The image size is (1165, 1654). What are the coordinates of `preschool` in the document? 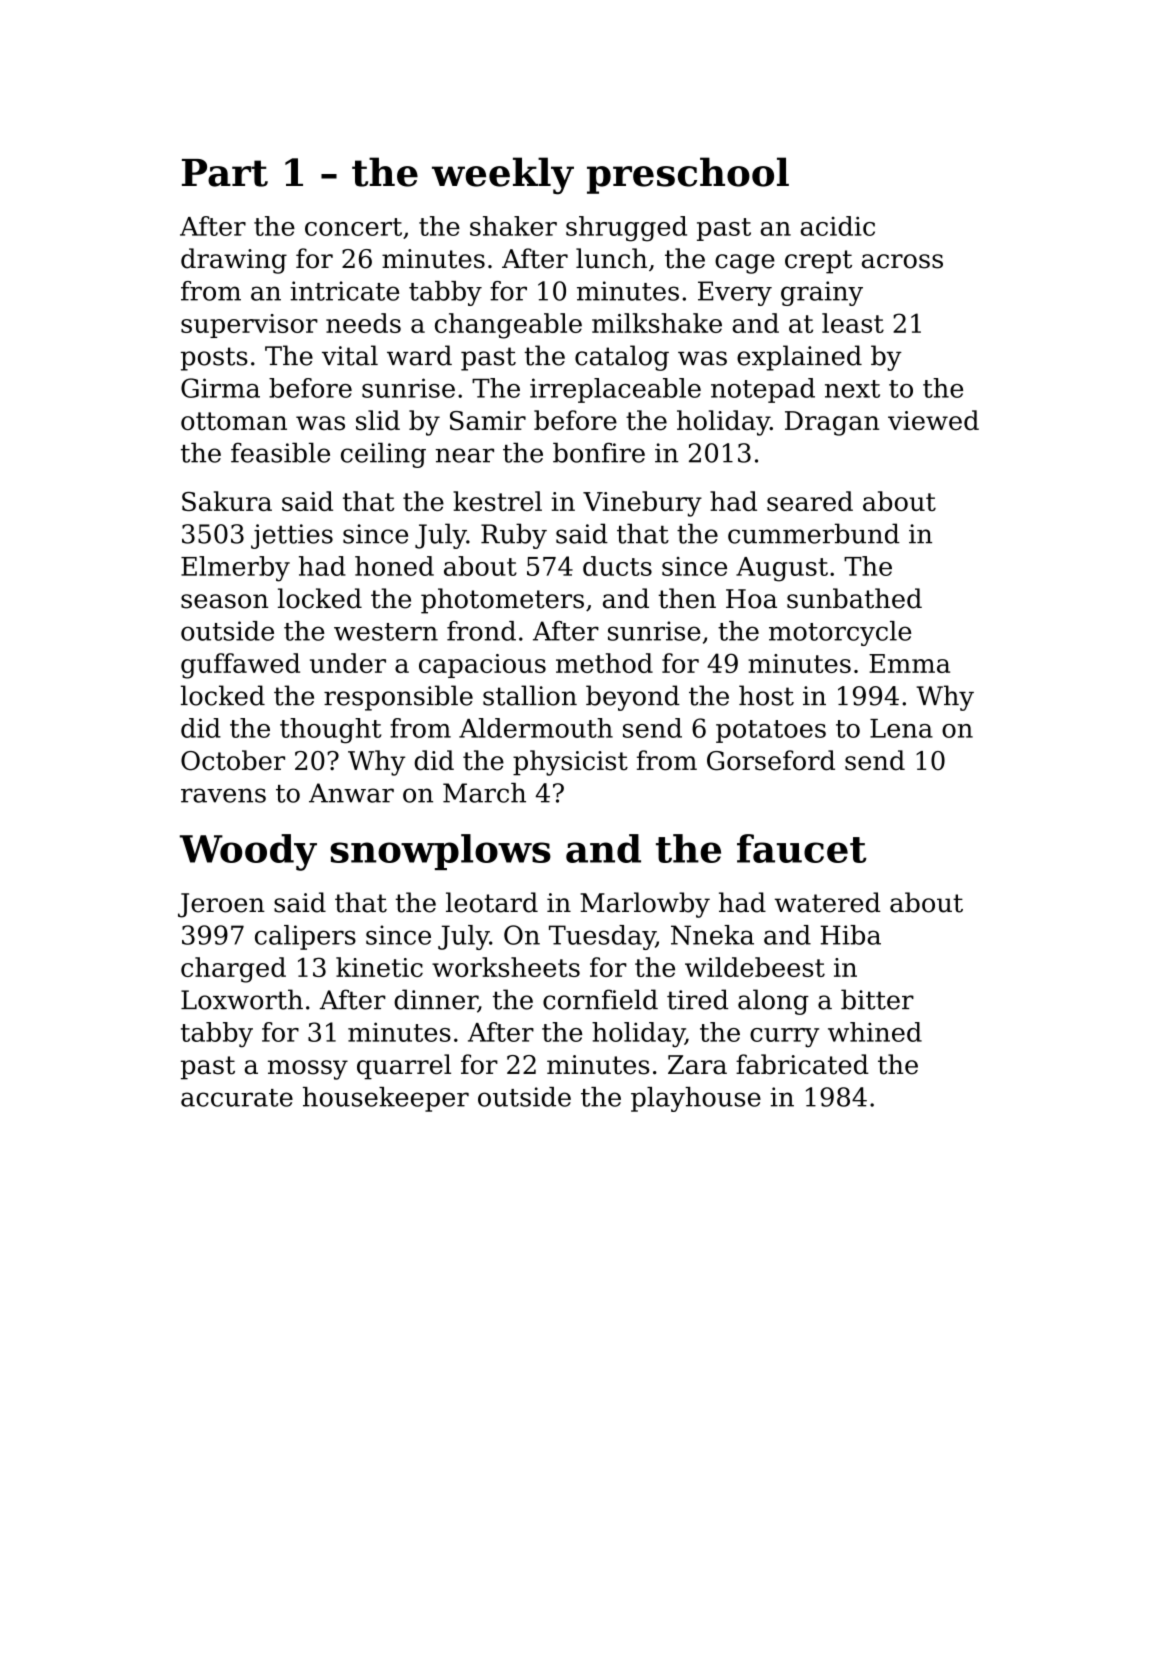 It's located at (688, 175).
